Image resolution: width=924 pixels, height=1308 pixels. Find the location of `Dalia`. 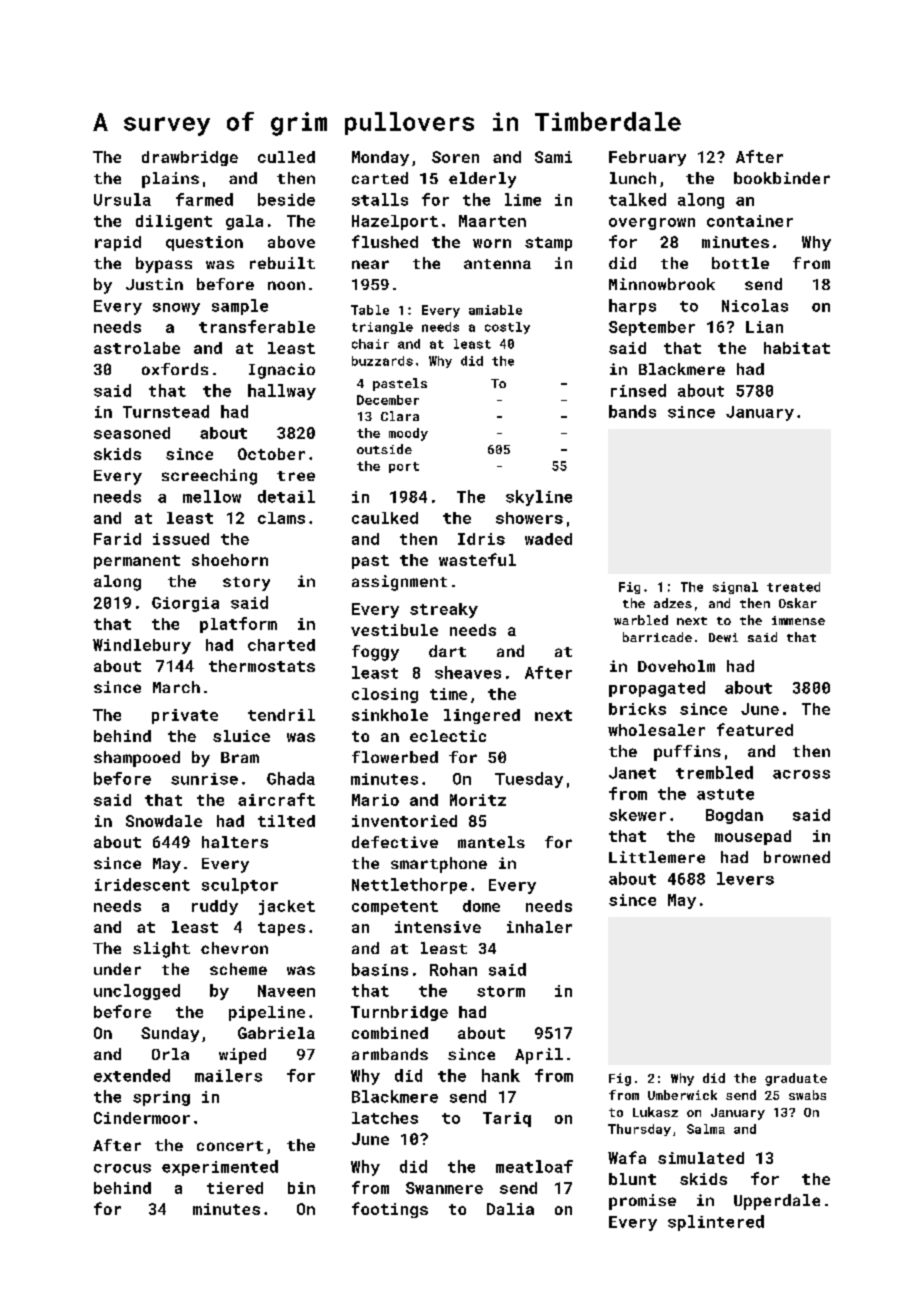

Dalia is located at coordinates (510, 1209).
